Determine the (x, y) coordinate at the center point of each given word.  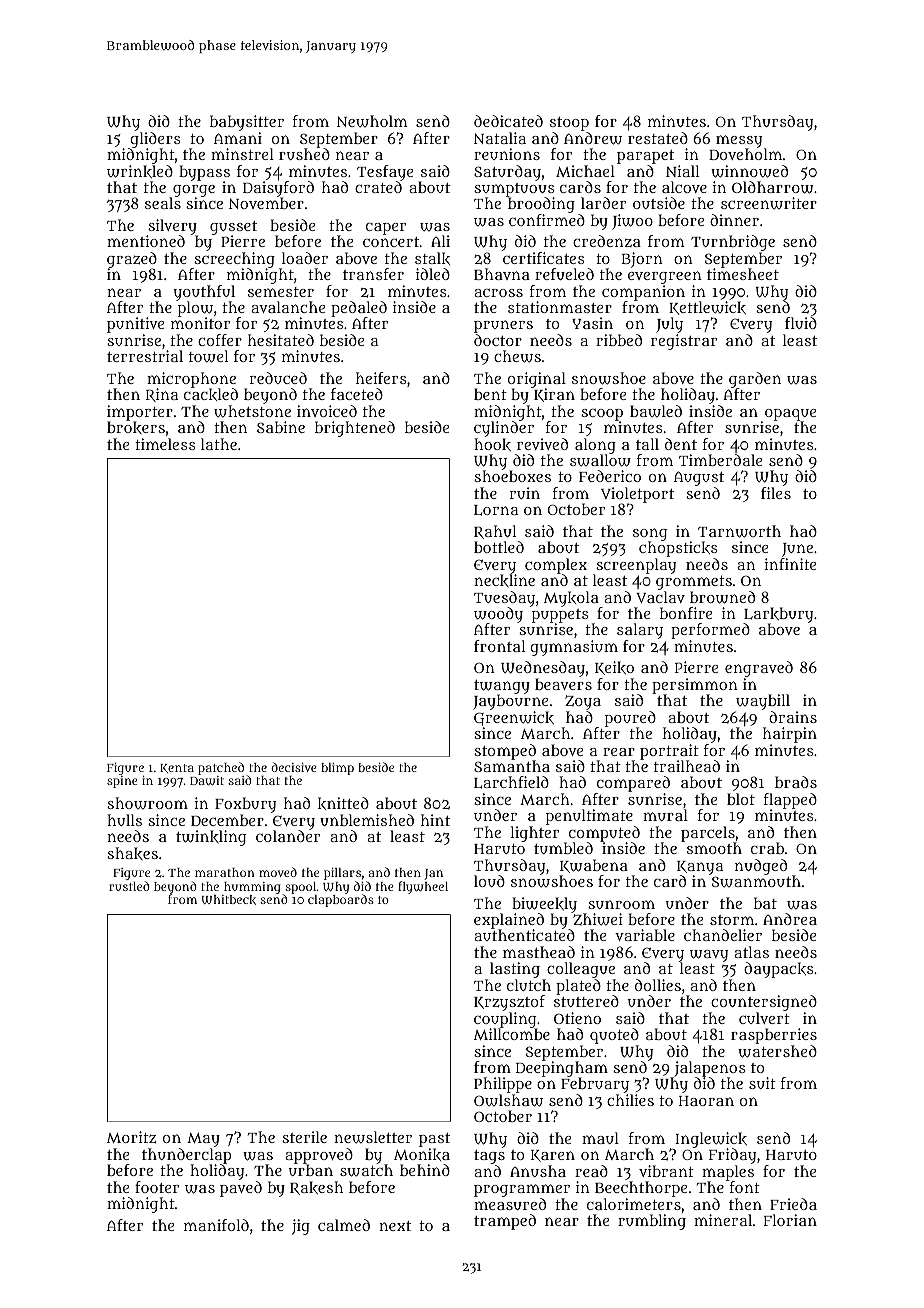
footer (157, 1187)
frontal (499, 646)
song (650, 535)
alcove (684, 187)
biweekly (544, 905)
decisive (293, 767)
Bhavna (502, 274)
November (266, 203)
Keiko (614, 668)
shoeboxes (512, 476)
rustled (129, 886)
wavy (709, 956)
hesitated (281, 340)
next (395, 1226)
